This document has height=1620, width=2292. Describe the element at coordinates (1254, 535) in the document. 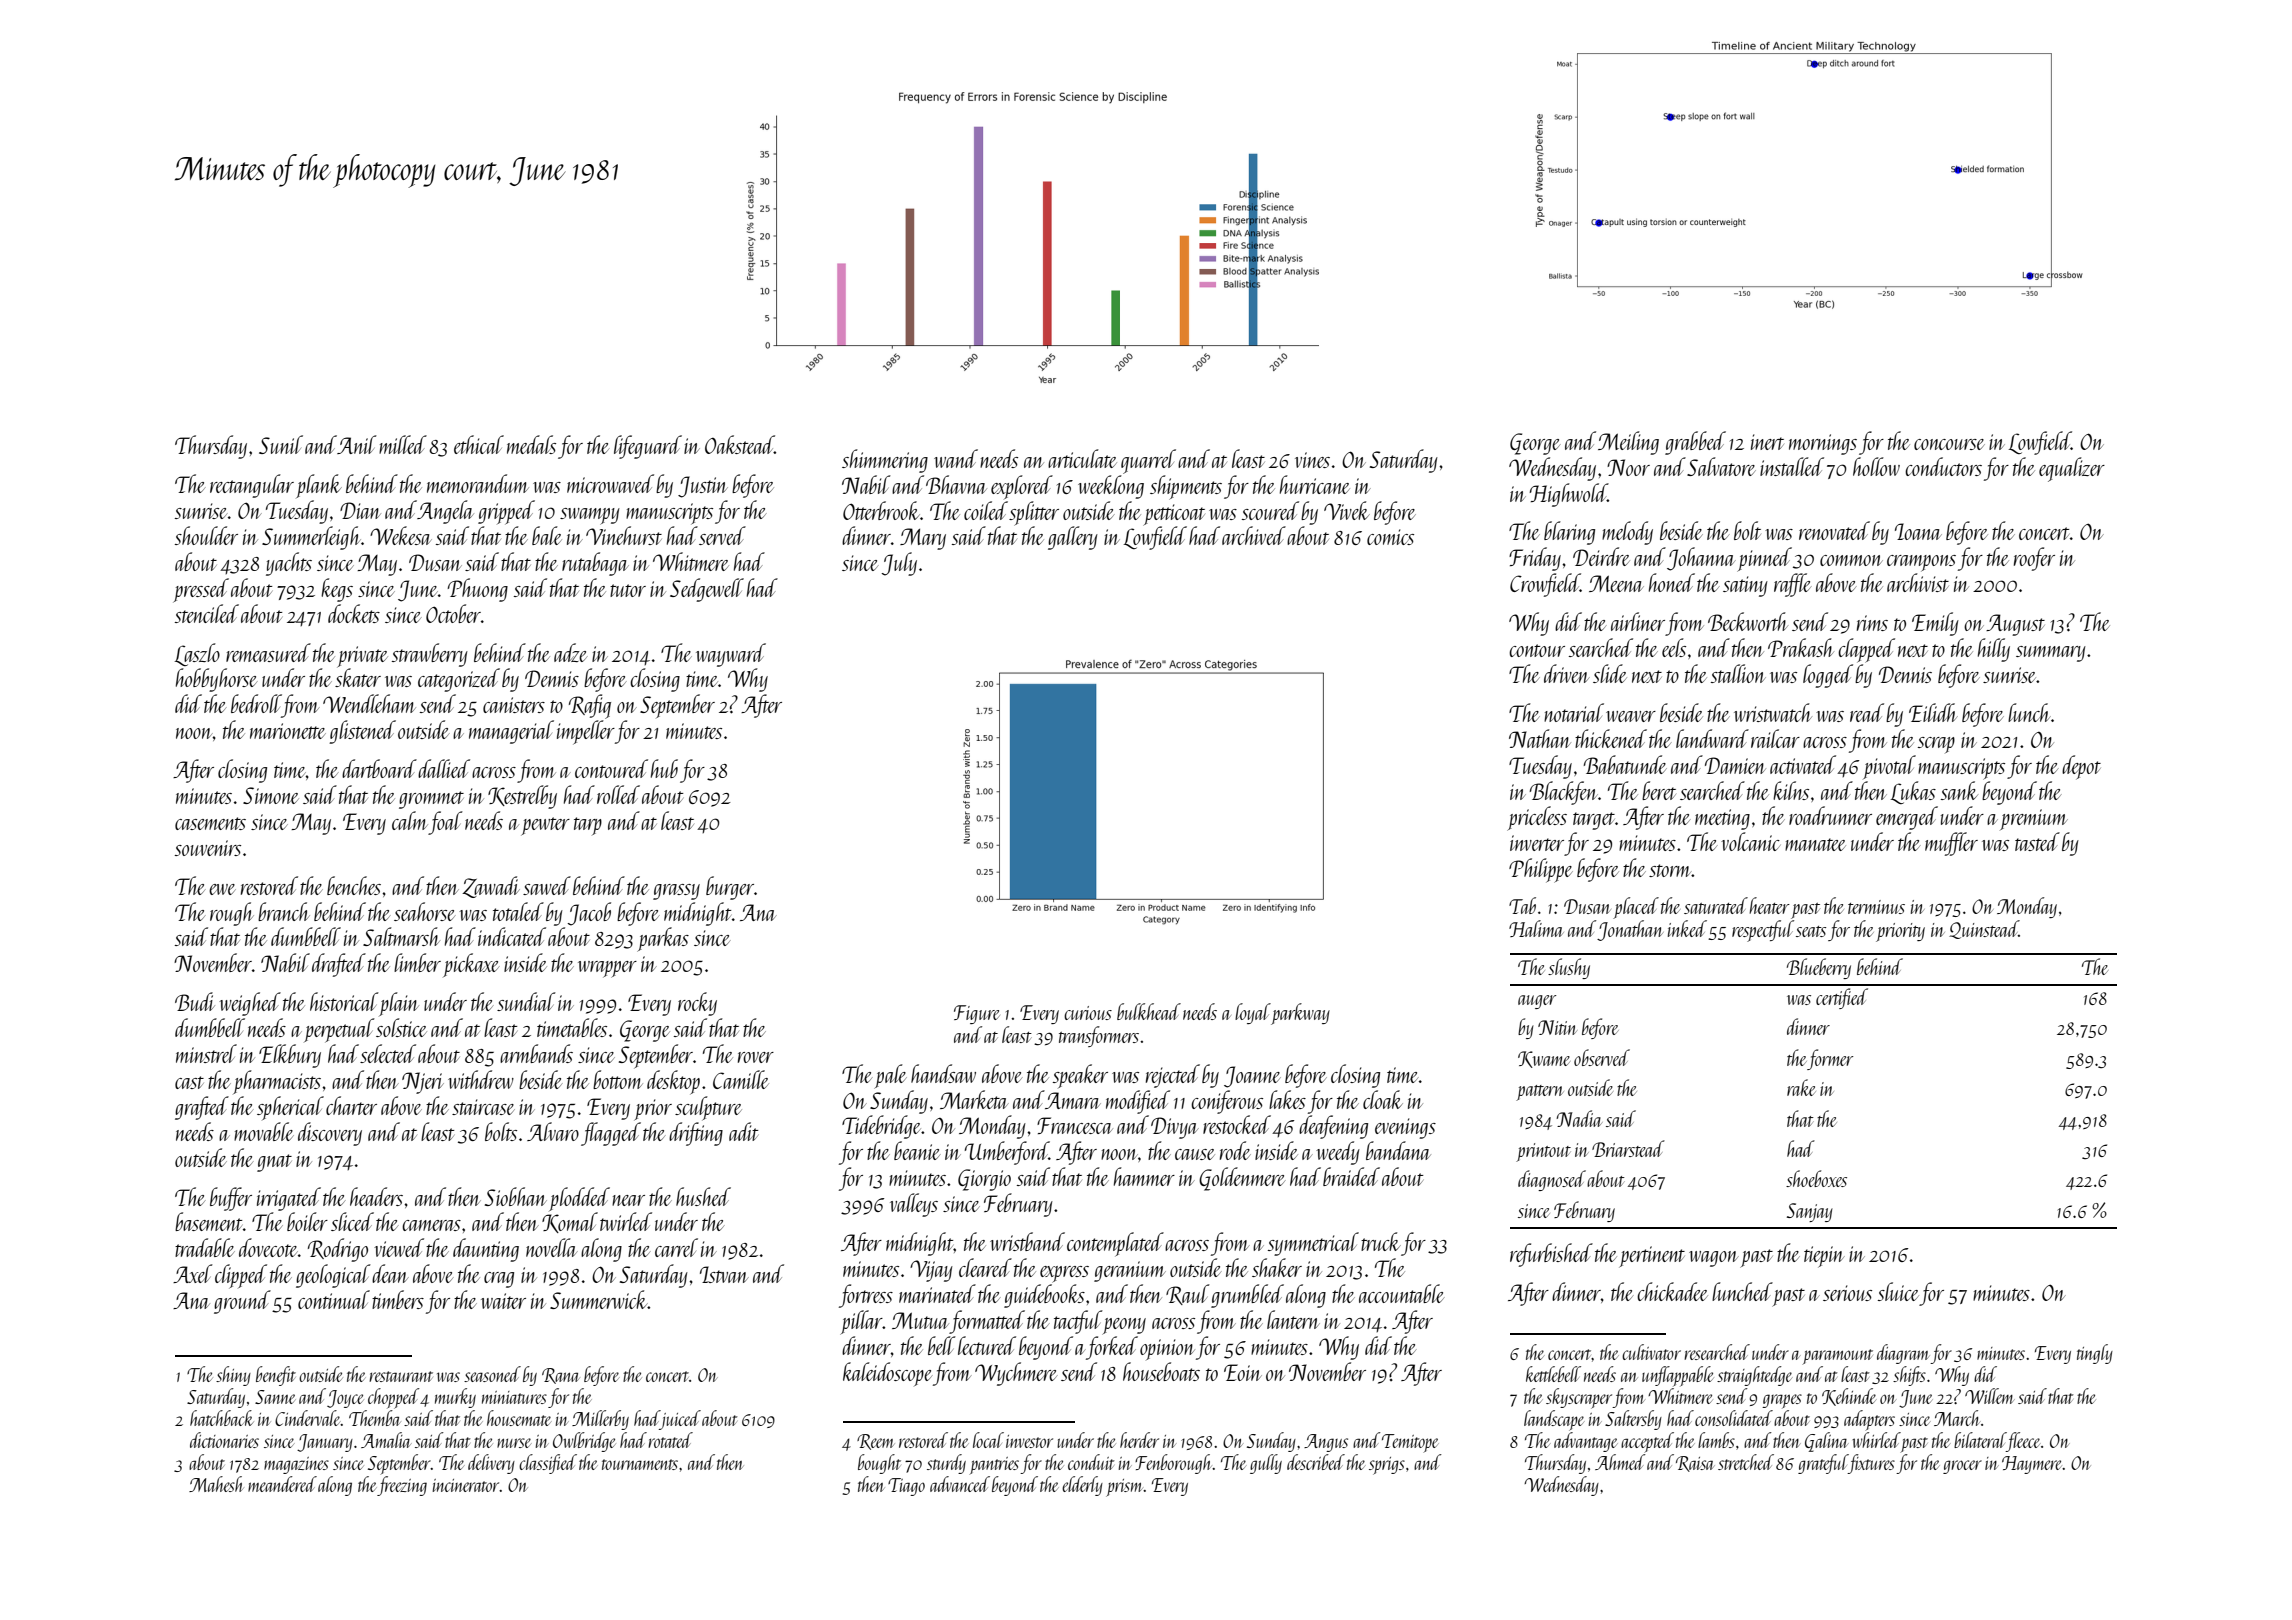

I see `archived` at that location.
